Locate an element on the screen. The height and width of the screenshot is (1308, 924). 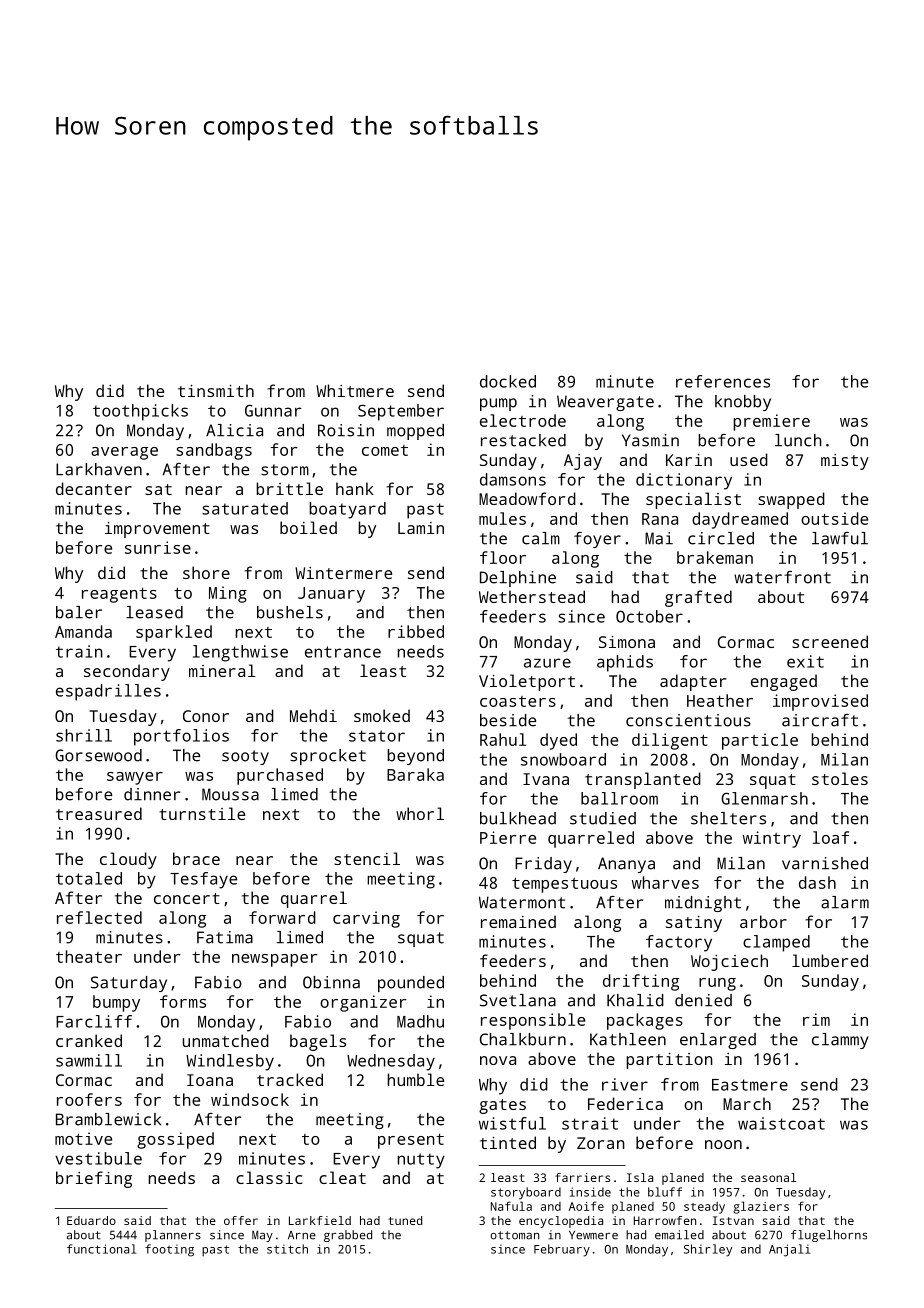
bumpy is located at coordinates (116, 1003).
